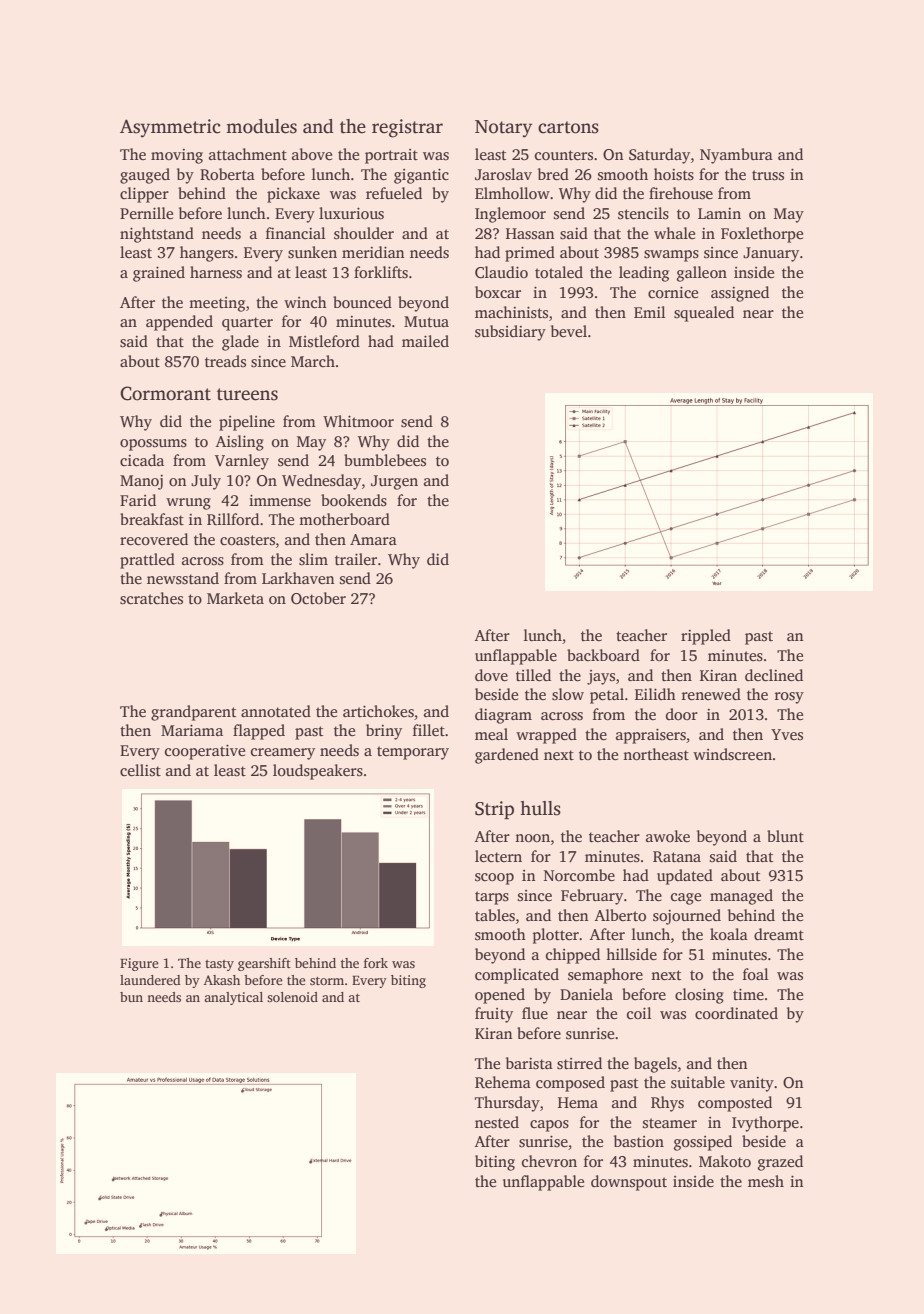 The height and width of the screenshot is (1314, 924). I want to click on Asymmetric, so click(170, 128).
